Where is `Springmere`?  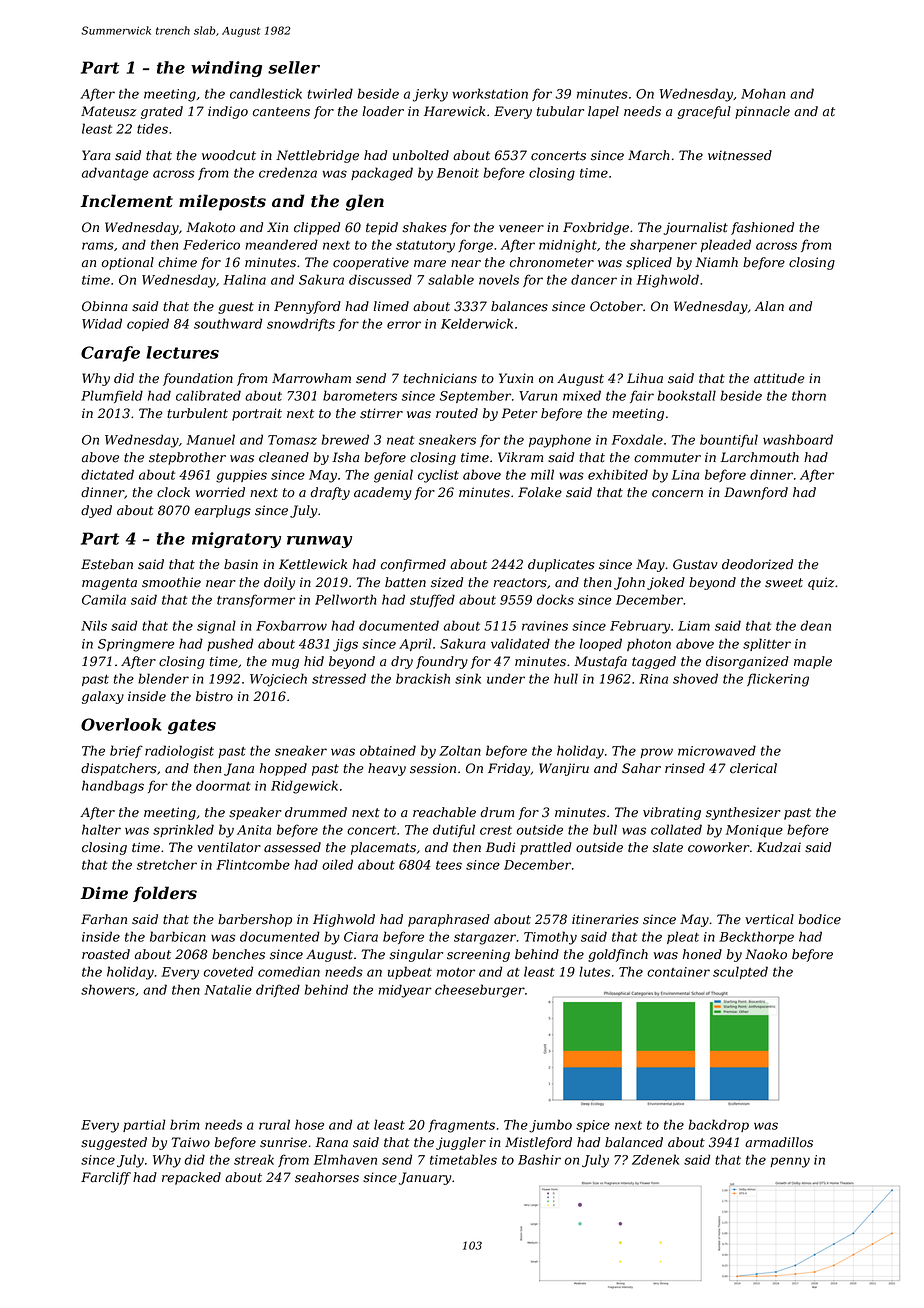
Springmere is located at coordinates (136, 645).
